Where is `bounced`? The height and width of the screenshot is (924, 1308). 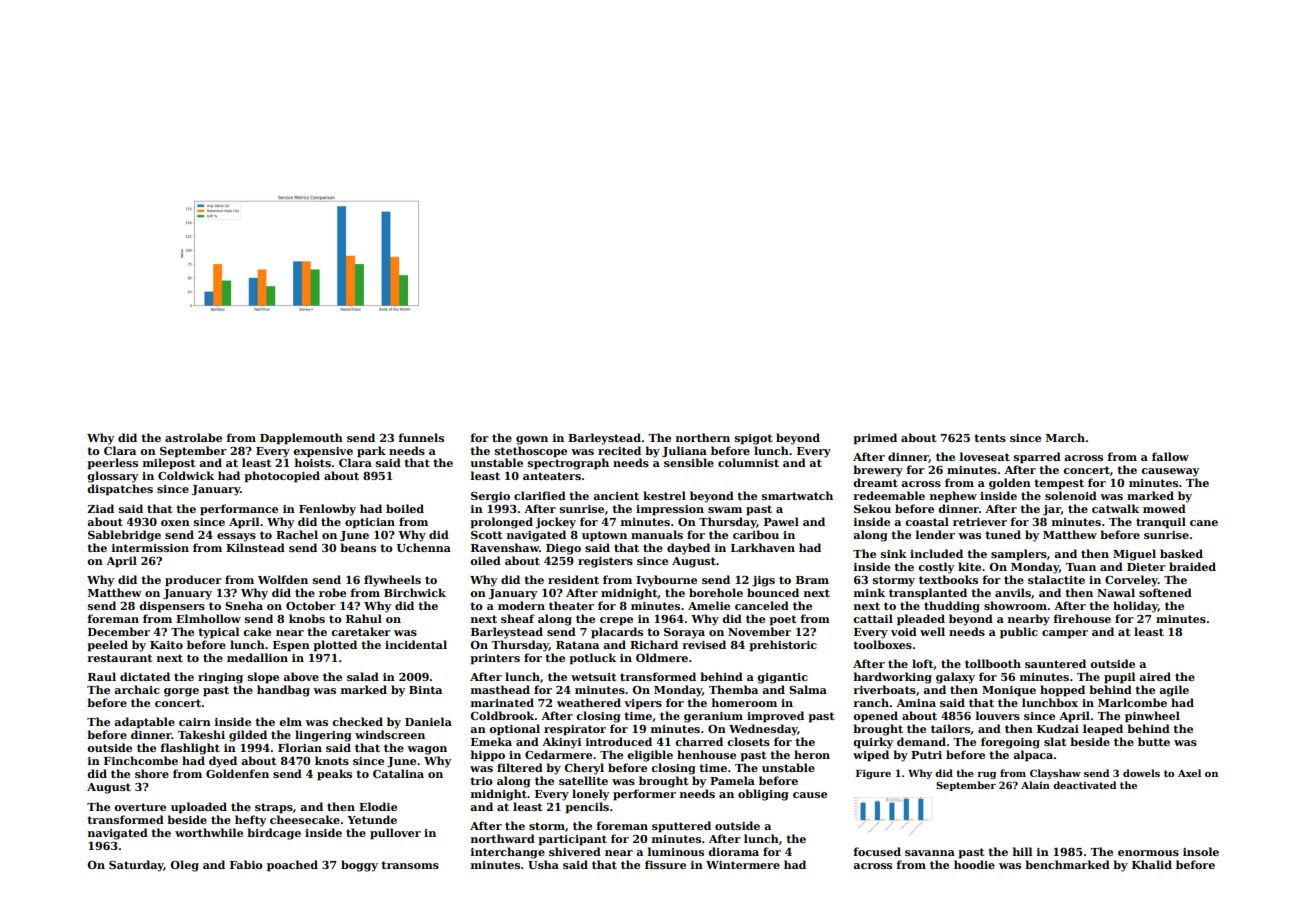
bounced is located at coordinates (773, 592).
